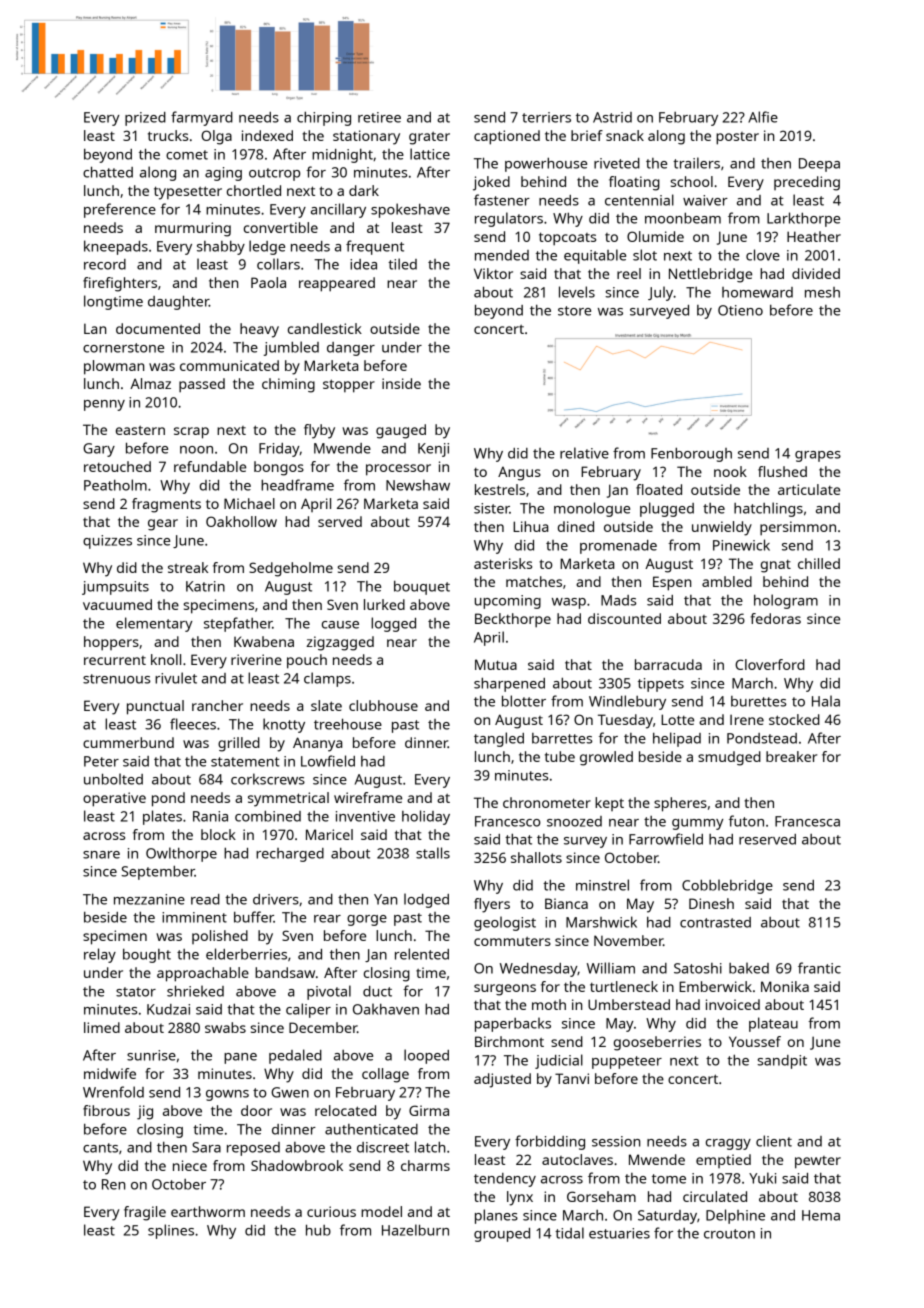 Image resolution: width=924 pixels, height=1308 pixels. What do you see at coordinates (737, 138) in the page?
I see `poster` at bounding box center [737, 138].
